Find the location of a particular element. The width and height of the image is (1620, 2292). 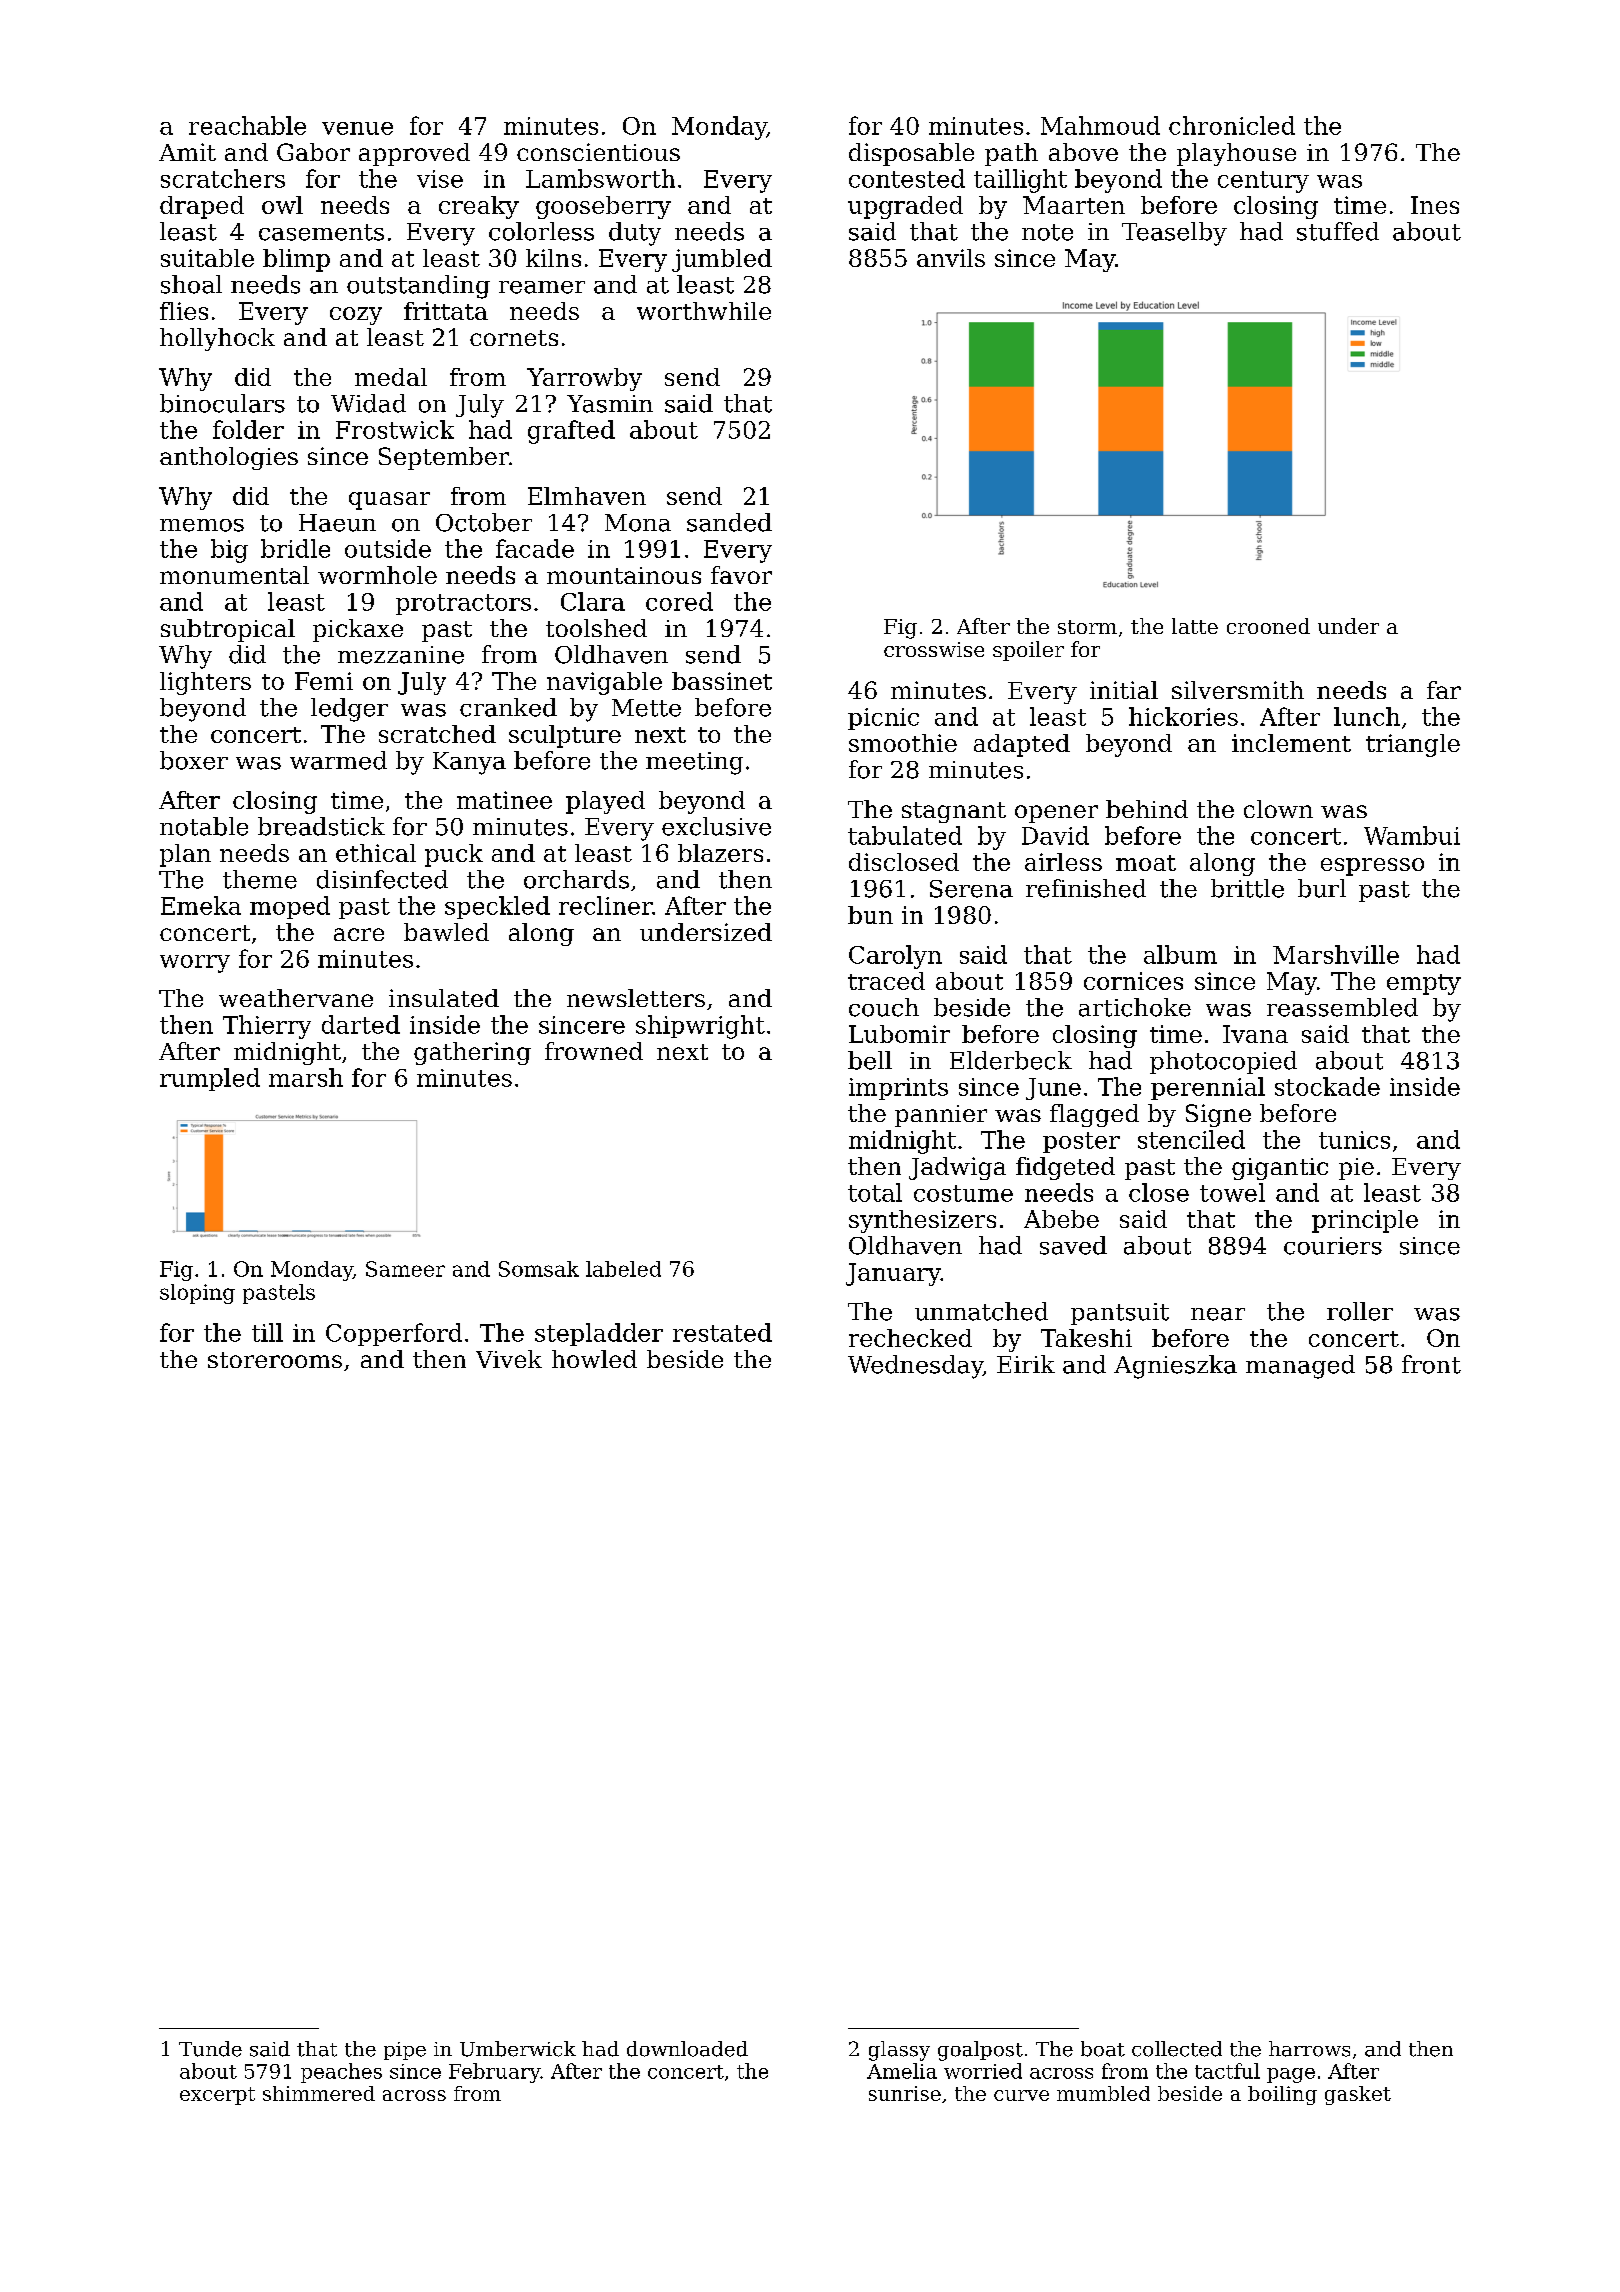

crosswise is located at coordinates (934, 649).
